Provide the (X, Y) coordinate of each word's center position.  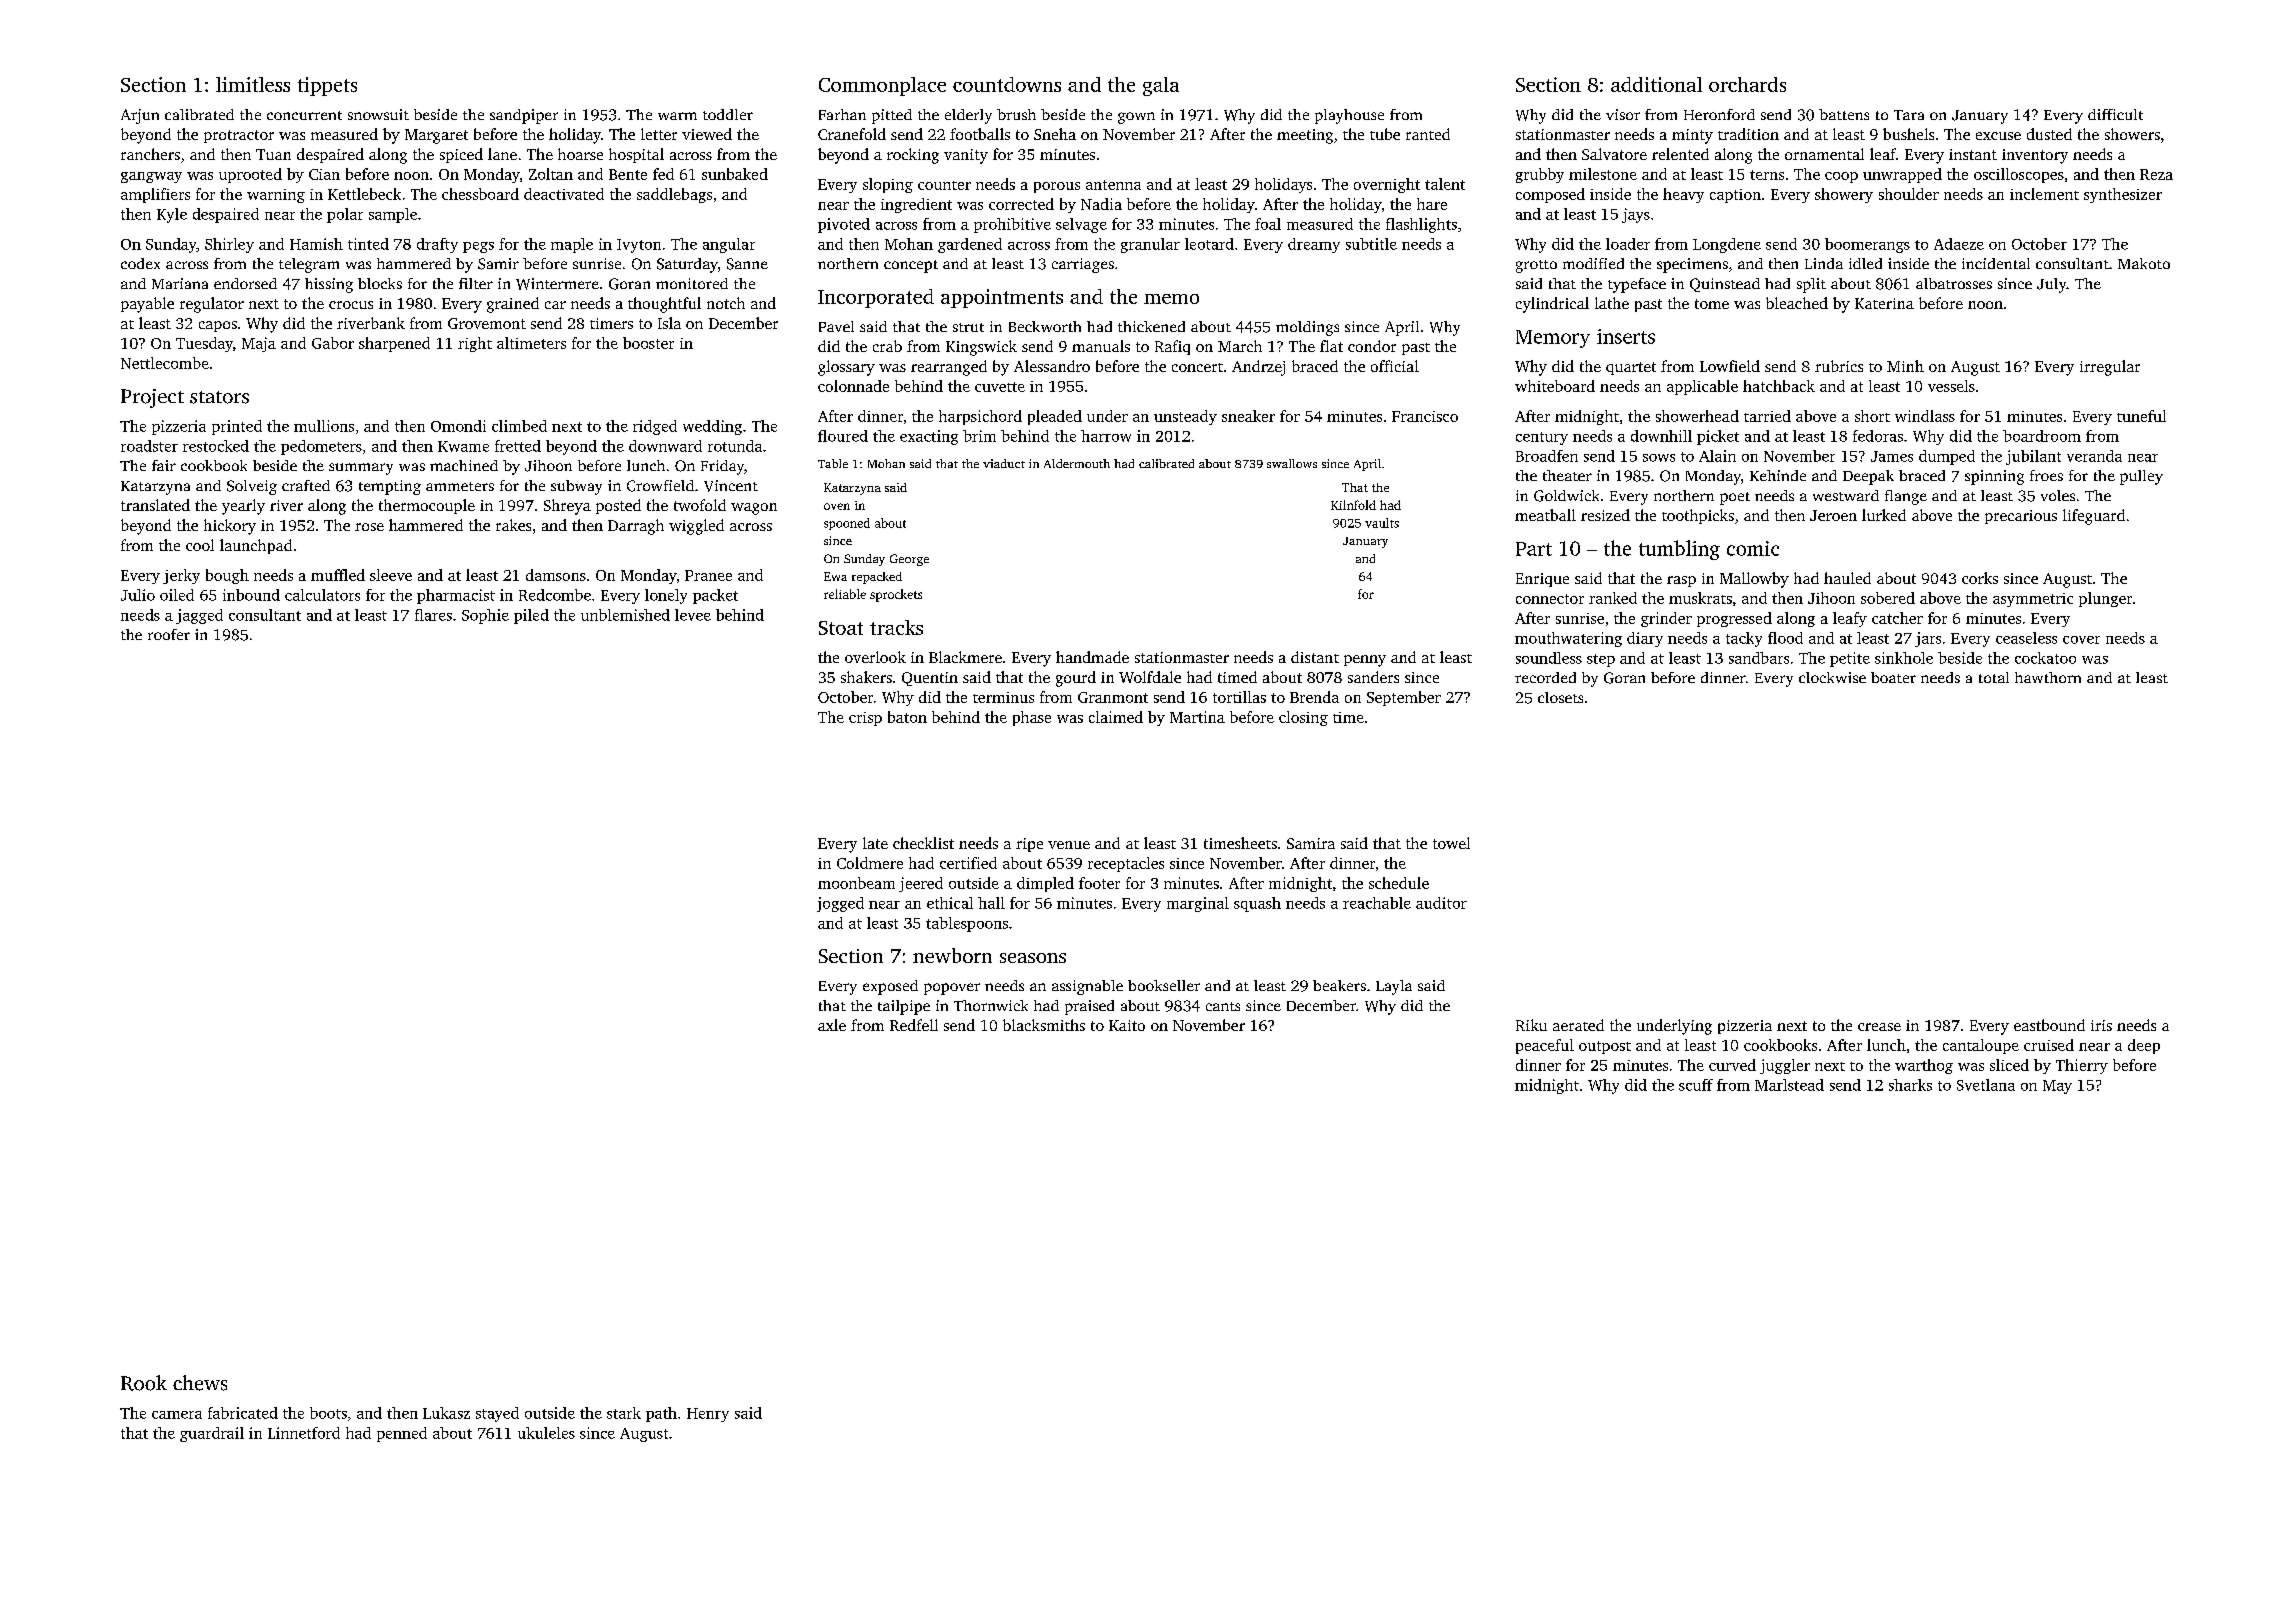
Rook (144, 1383)
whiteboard (1555, 386)
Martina (1197, 717)
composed (1550, 195)
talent (1445, 184)
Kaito (1127, 1025)
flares (433, 615)
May (2057, 1087)
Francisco (1425, 416)
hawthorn (2048, 677)
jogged (840, 904)
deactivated (564, 194)
